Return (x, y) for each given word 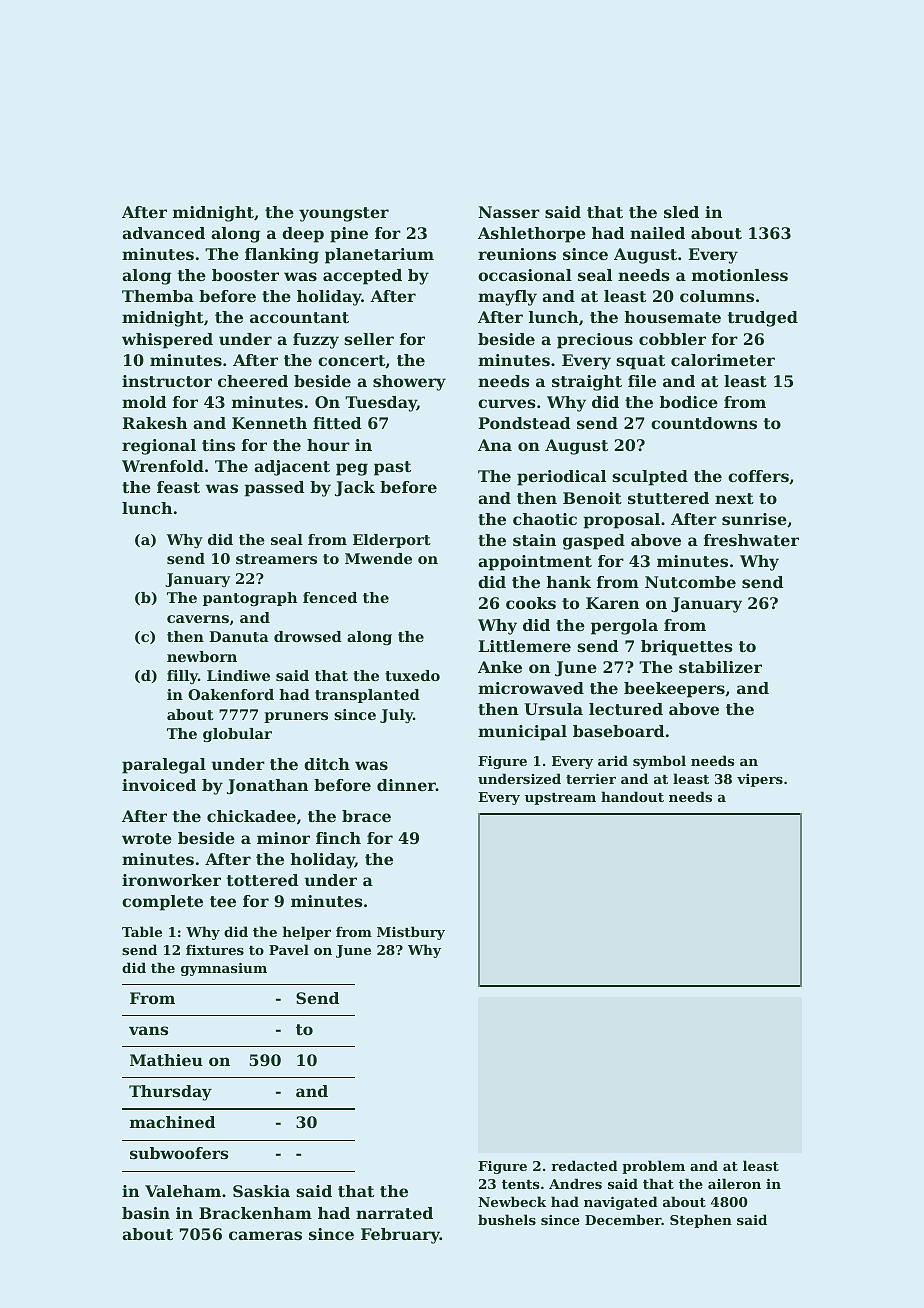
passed (274, 489)
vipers (760, 780)
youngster (344, 214)
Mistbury (411, 933)
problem (653, 1167)
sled (681, 212)
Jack (355, 489)
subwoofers (179, 1153)
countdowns (704, 423)
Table (142, 931)
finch (338, 838)
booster (245, 275)
